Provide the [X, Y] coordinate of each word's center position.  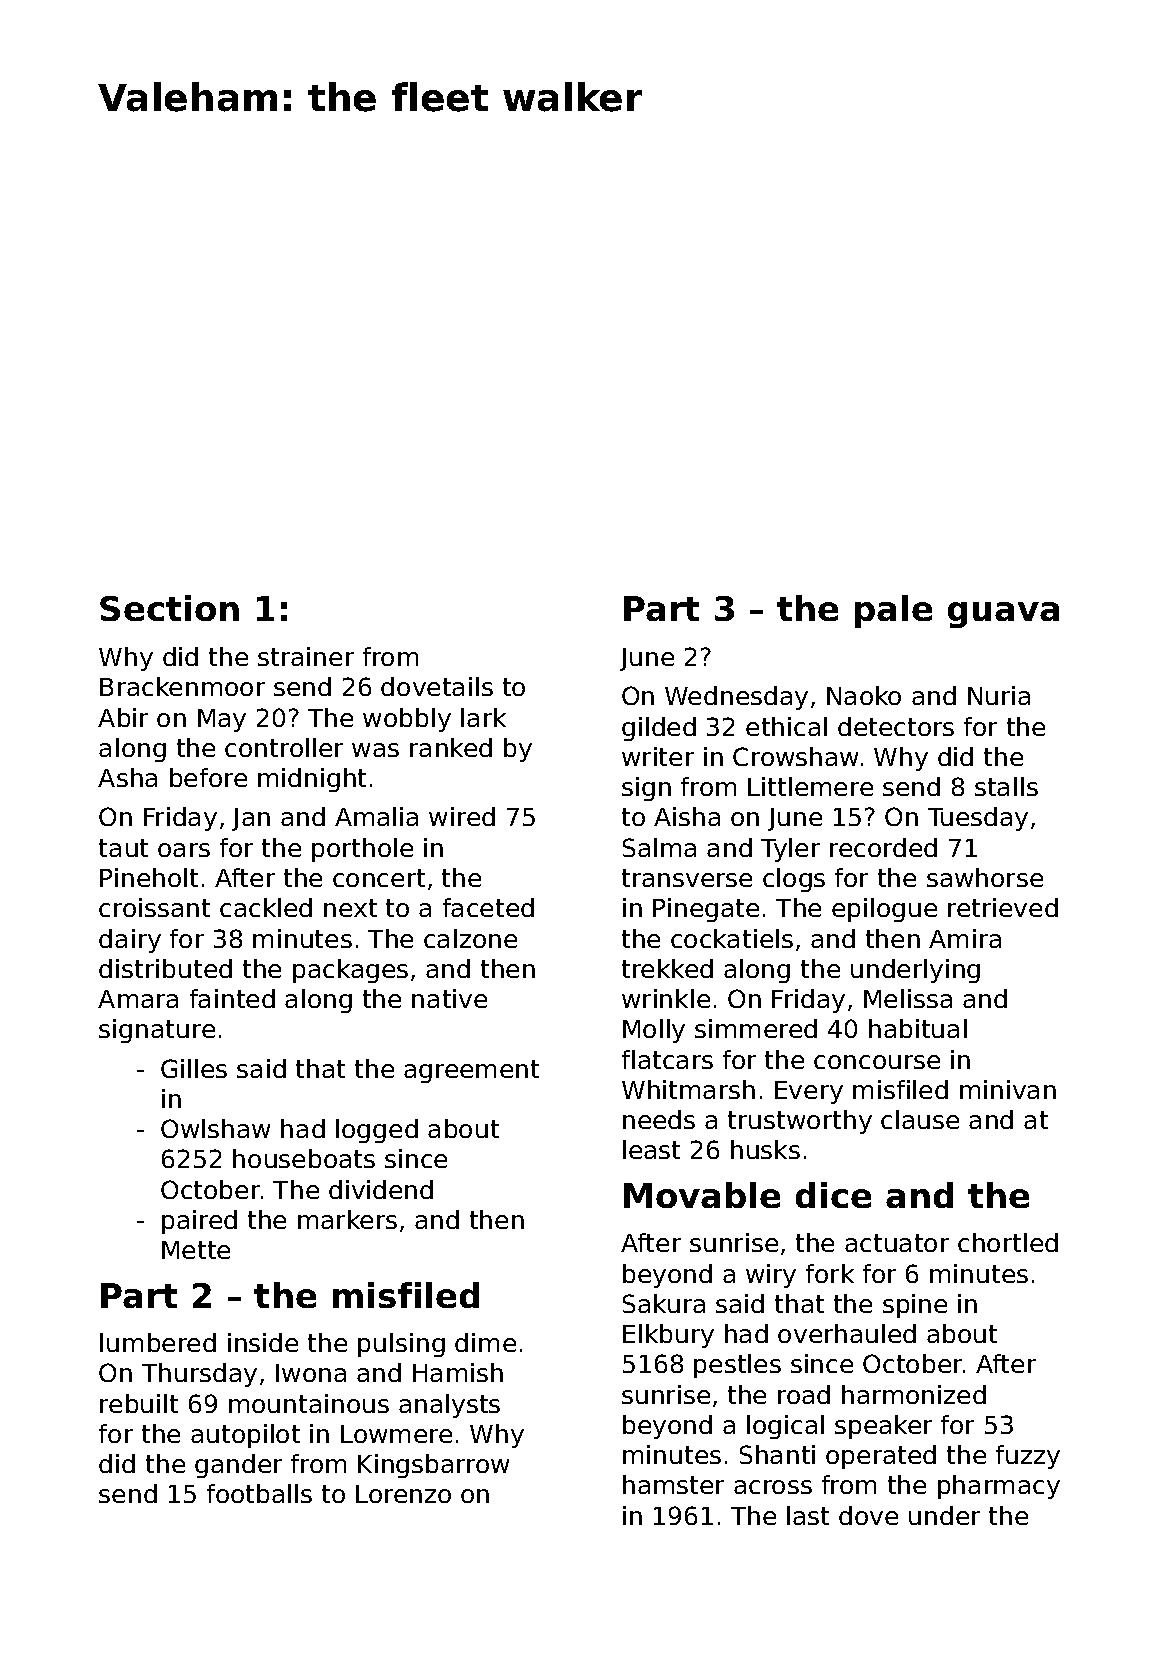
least [651, 1149]
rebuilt [139, 1403]
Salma [659, 847]
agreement [471, 1071]
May [222, 720]
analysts [449, 1406]
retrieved [1003, 907]
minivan [1008, 1089]
